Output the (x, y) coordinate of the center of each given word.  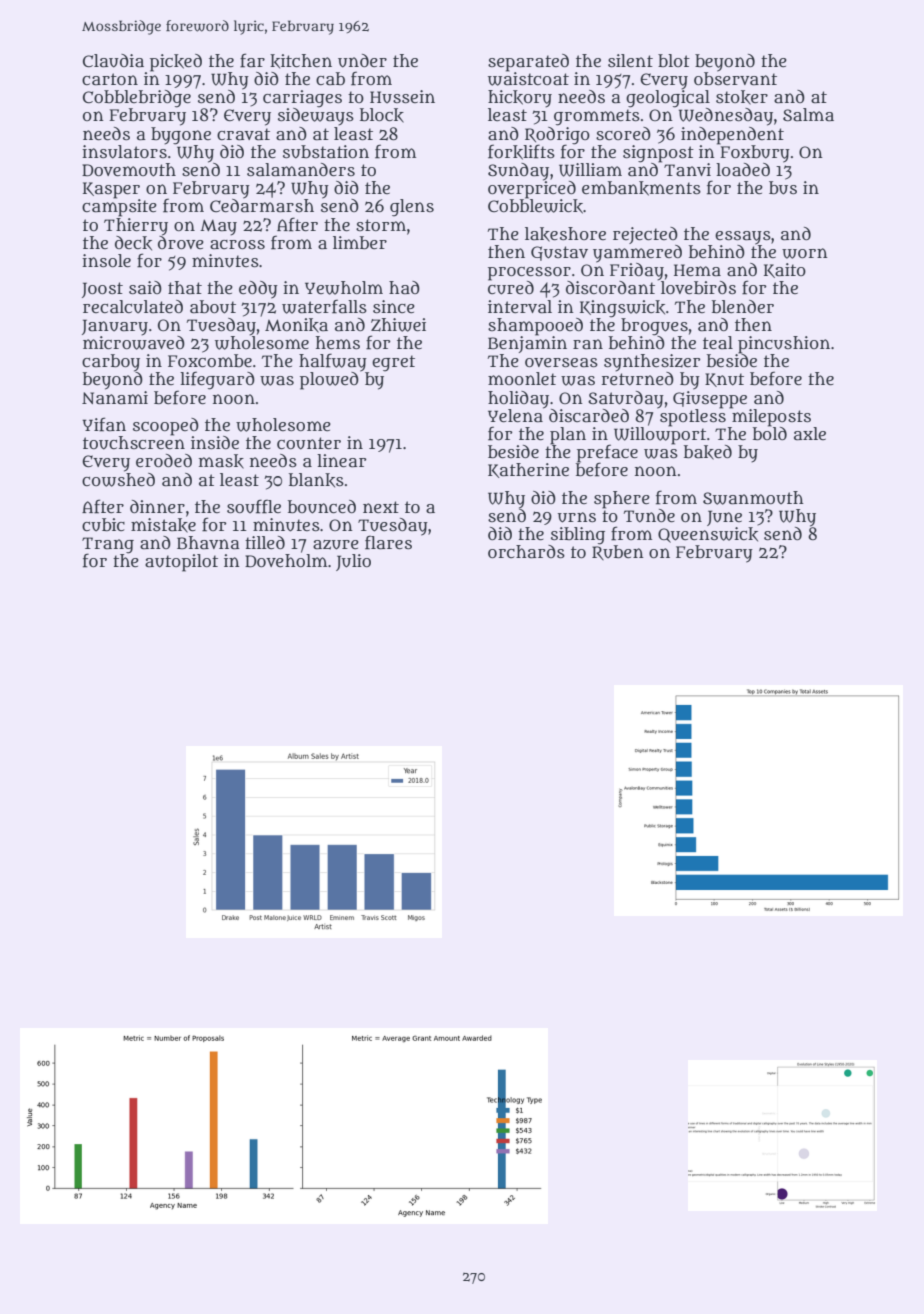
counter (309, 443)
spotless (693, 417)
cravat (243, 134)
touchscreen (134, 443)
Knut (724, 380)
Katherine (528, 470)
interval (520, 307)
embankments (641, 188)
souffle (254, 506)
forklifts (521, 152)
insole (106, 260)
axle (810, 434)
